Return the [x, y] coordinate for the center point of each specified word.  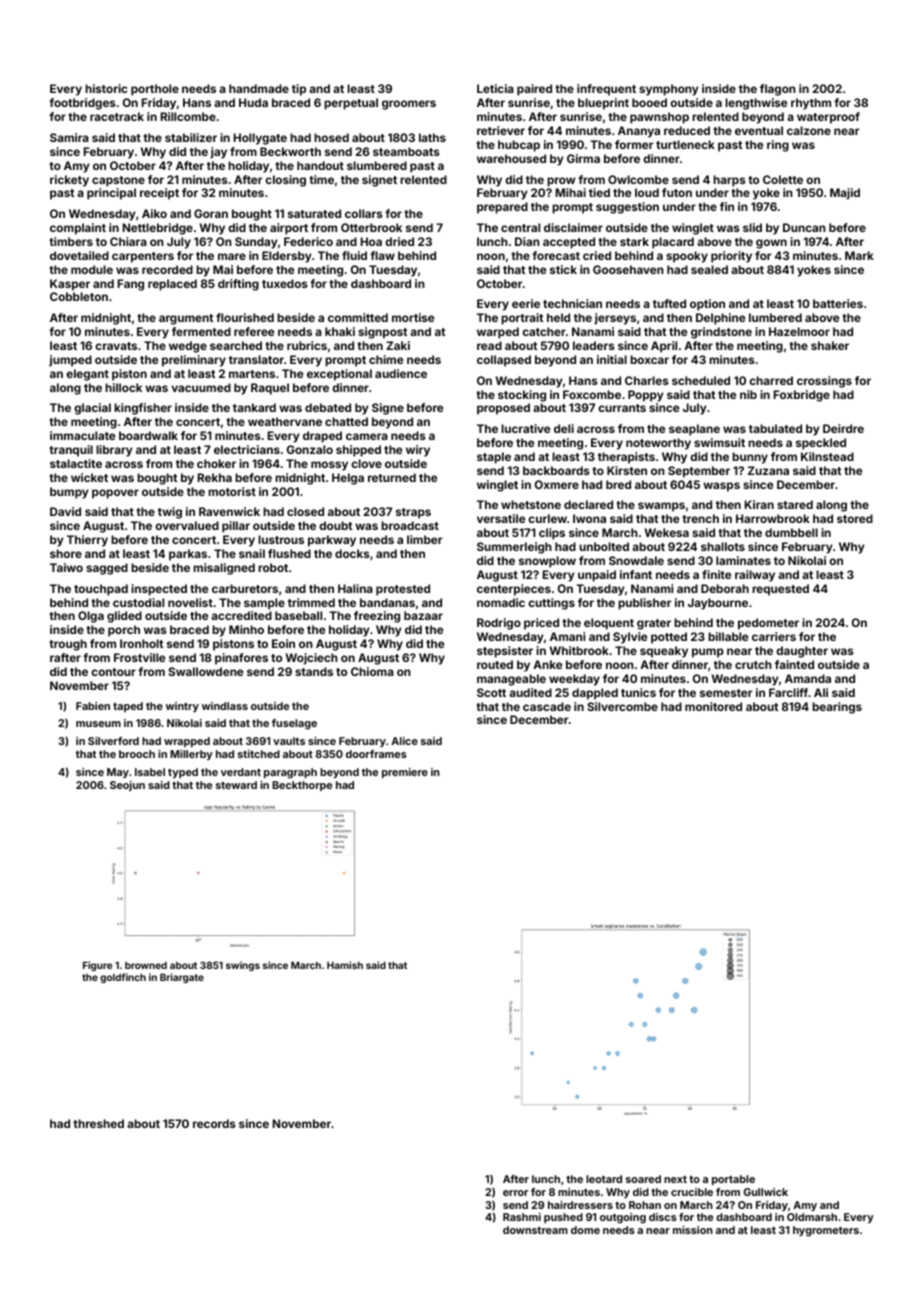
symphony [669, 90]
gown [771, 244]
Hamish [345, 965]
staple [494, 458]
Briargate [182, 978]
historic [106, 88]
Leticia [495, 88]
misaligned [224, 569]
